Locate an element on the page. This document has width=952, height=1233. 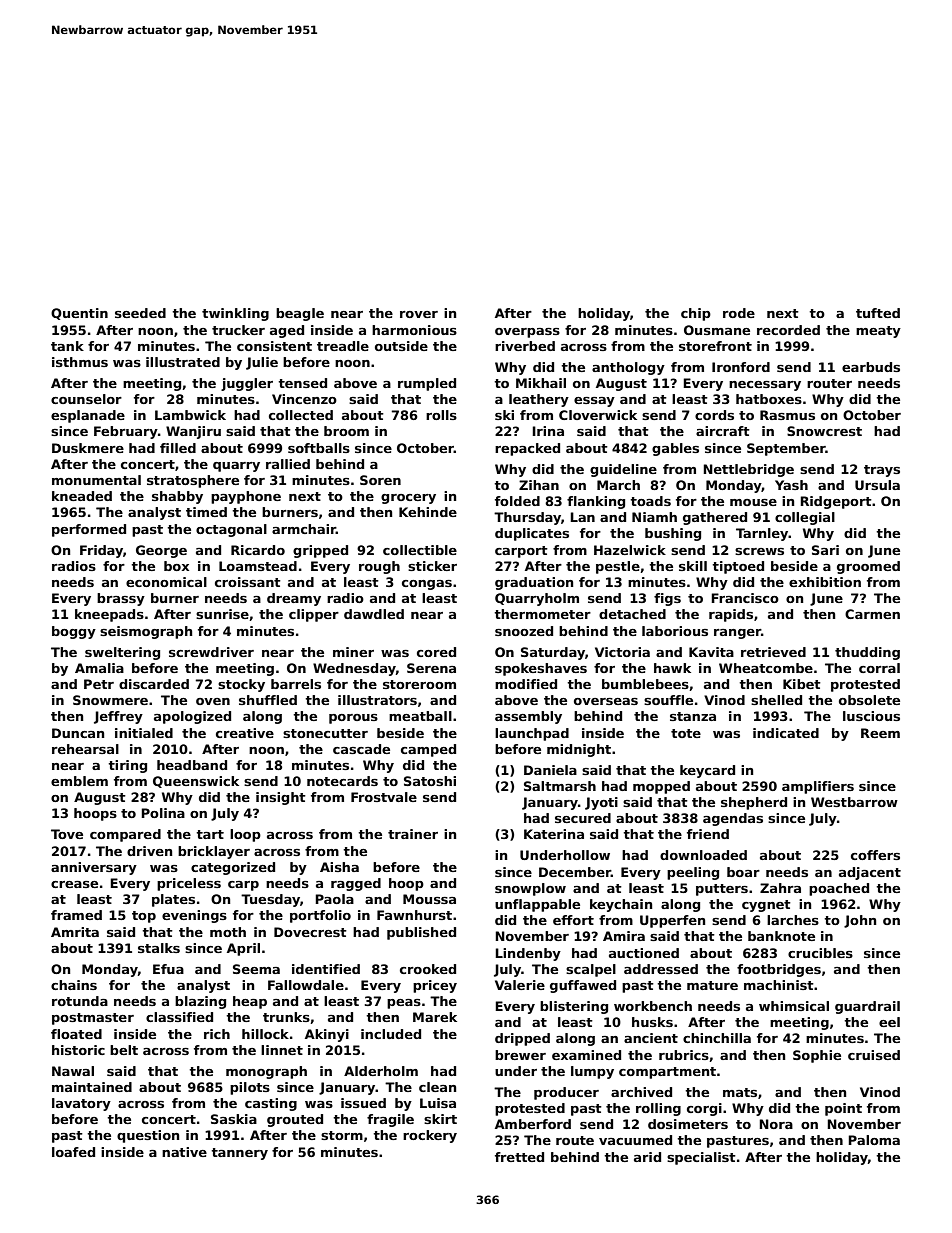
rover is located at coordinates (419, 314).
